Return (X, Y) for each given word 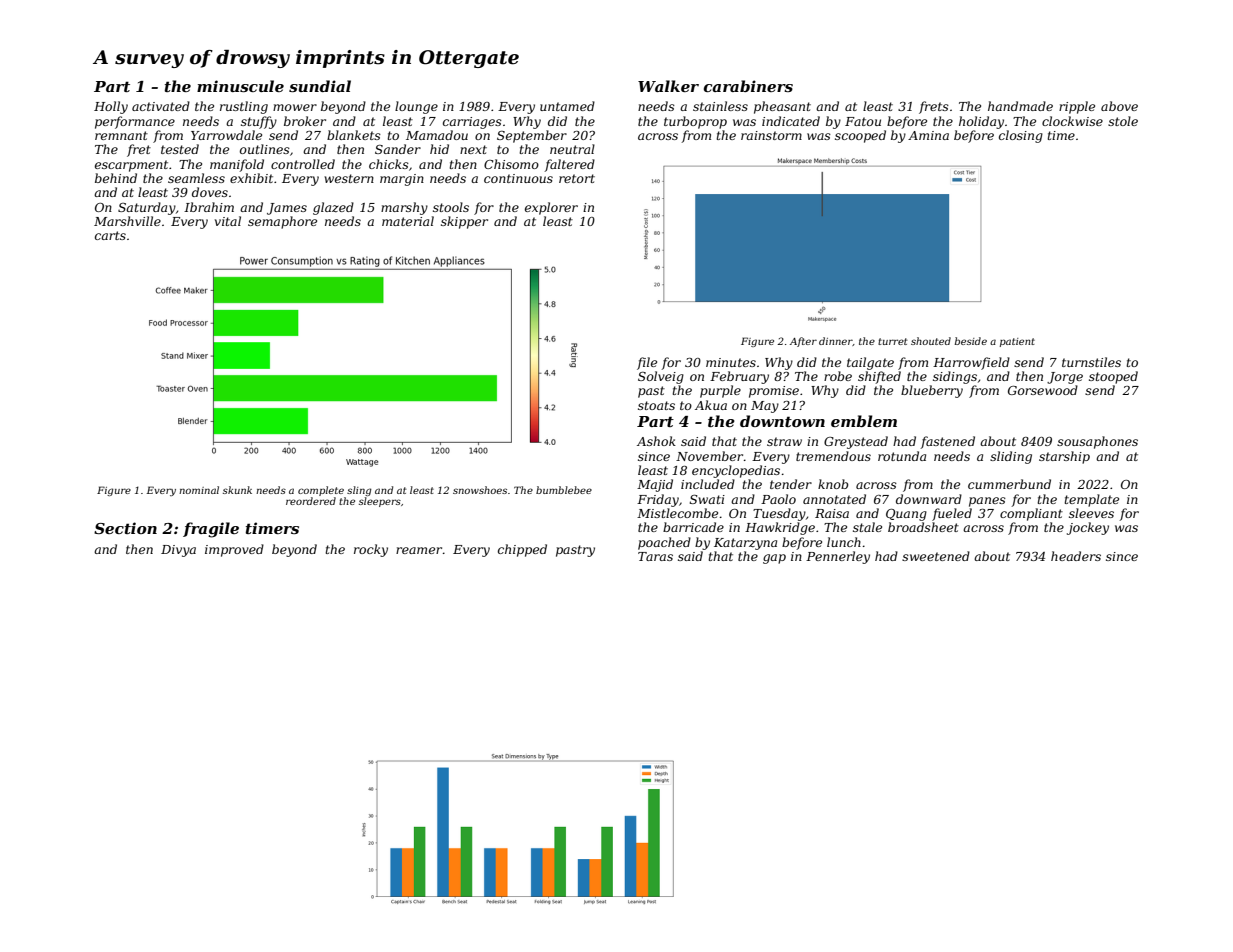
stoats (656, 405)
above (1119, 106)
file (647, 363)
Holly (111, 107)
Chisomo (511, 164)
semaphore (282, 222)
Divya (178, 551)
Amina (928, 135)
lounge (416, 107)
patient (1017, 342)
